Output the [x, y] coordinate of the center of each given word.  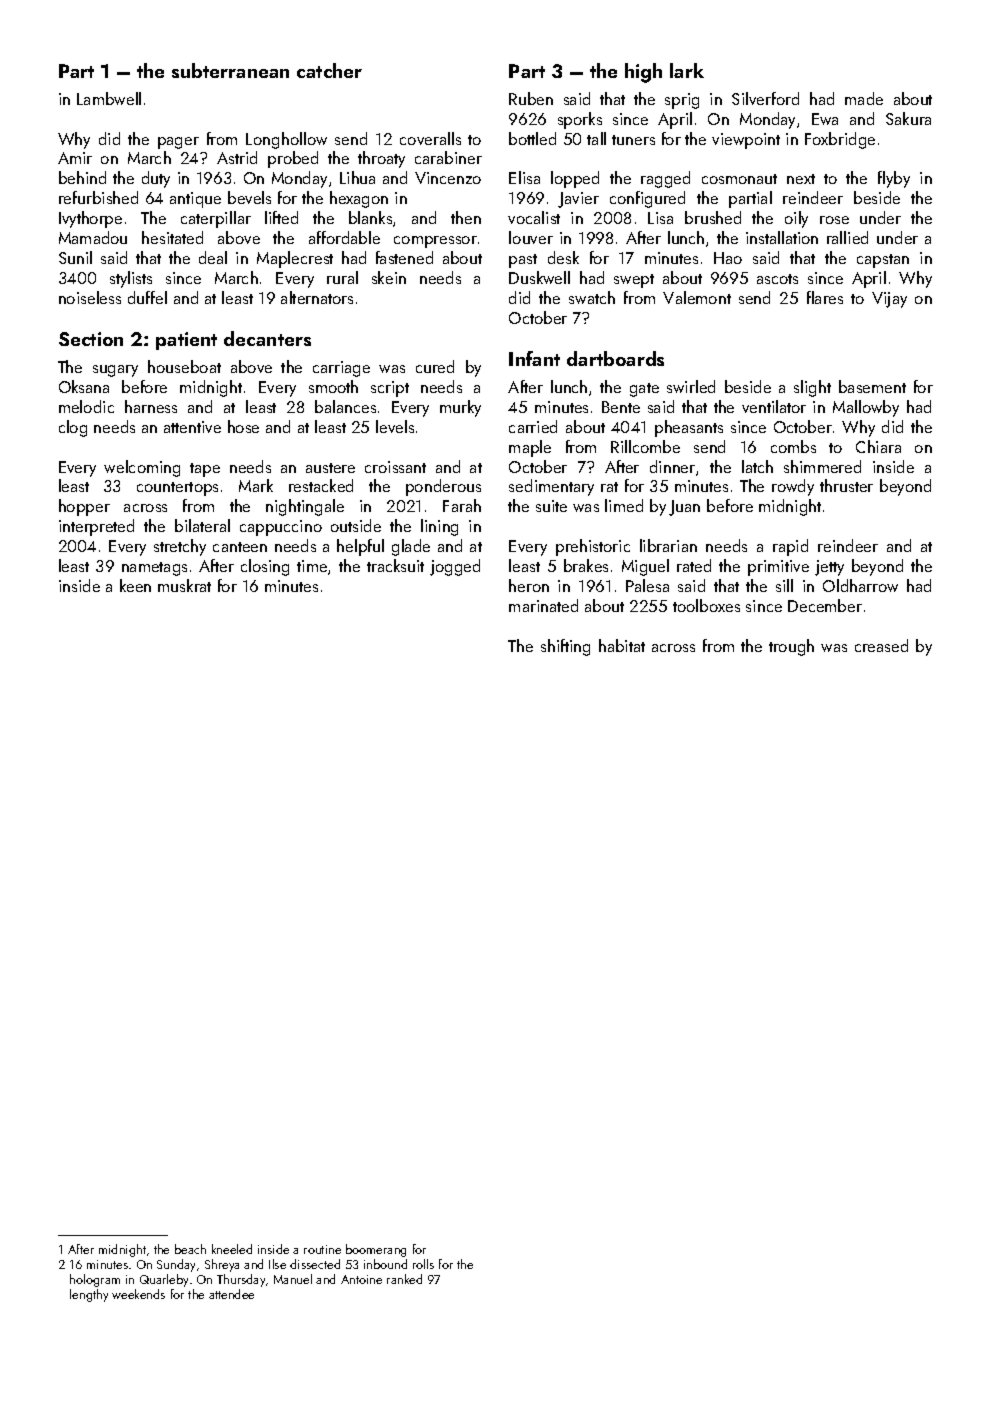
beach [190, 1249]
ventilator [774, 406]
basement [872, 386]
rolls [423, 1264]
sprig [682, 101]
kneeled [232, 1249]
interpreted [96, 527]
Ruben [531, 98]
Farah [462, 505]
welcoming [142, 468]
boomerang [376, 1250]
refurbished [98, 197]
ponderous [443, 487]
